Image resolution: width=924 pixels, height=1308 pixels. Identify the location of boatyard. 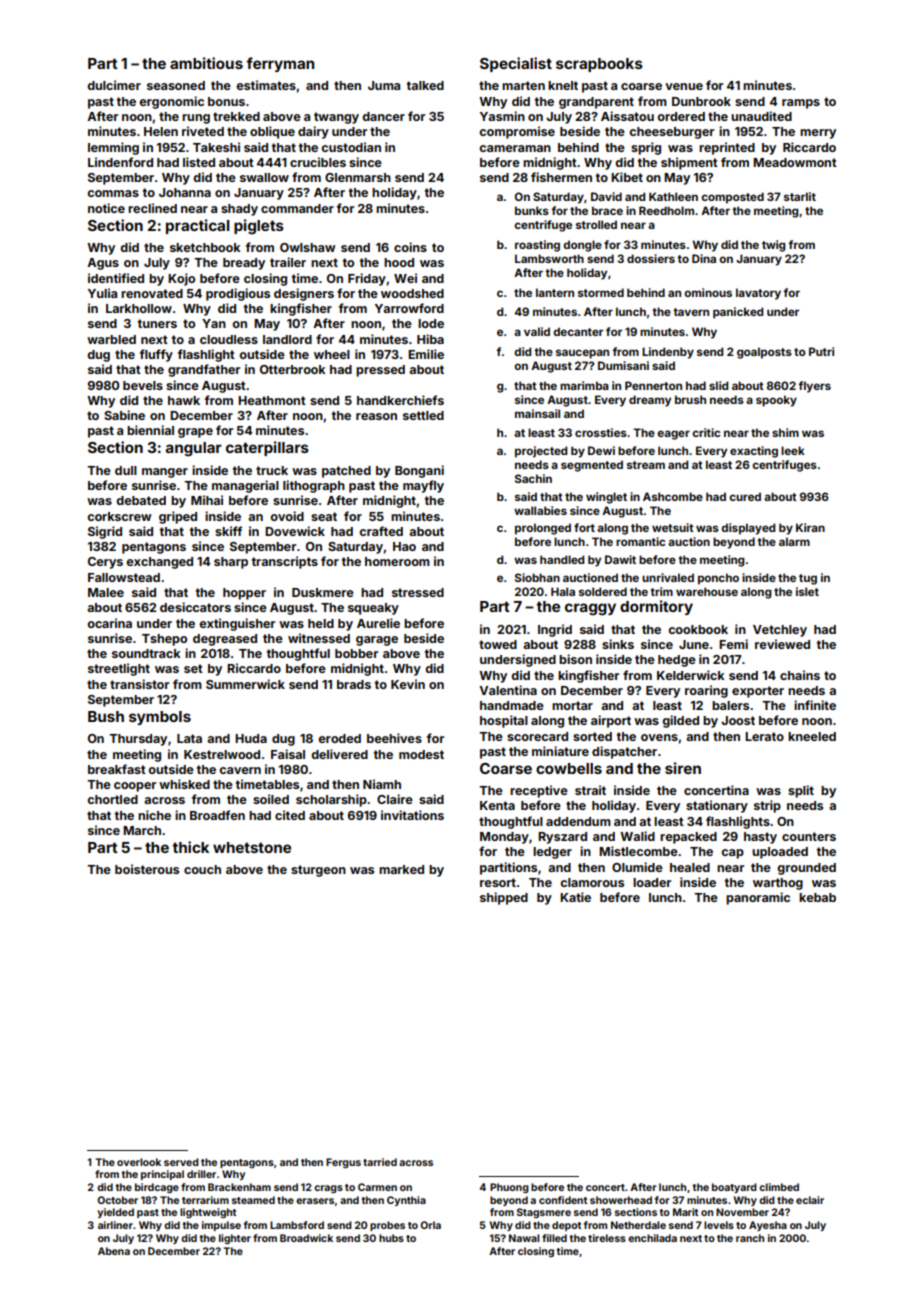
(734, 1188).
